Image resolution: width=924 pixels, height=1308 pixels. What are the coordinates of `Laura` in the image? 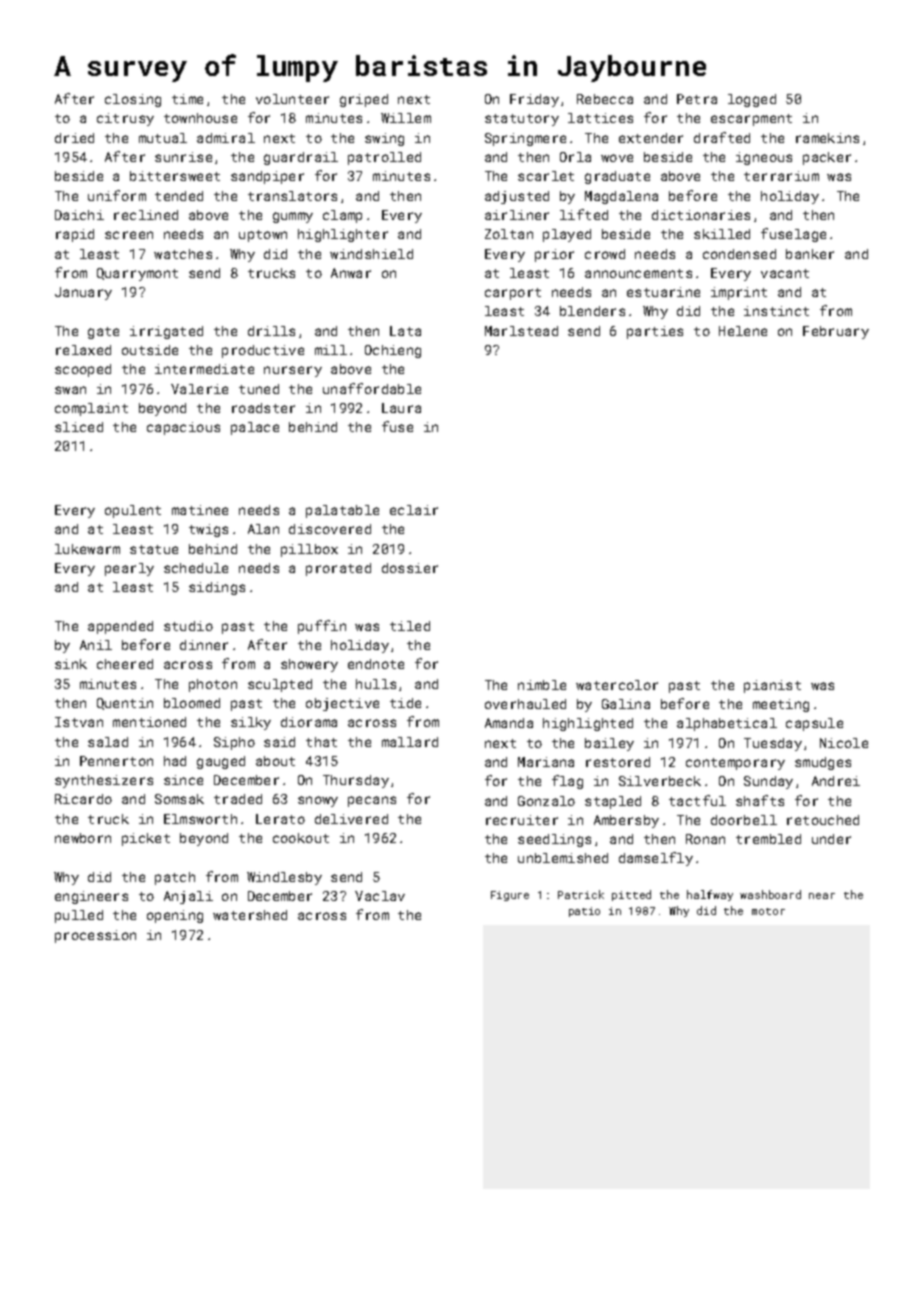 It's located at (401, 408).
